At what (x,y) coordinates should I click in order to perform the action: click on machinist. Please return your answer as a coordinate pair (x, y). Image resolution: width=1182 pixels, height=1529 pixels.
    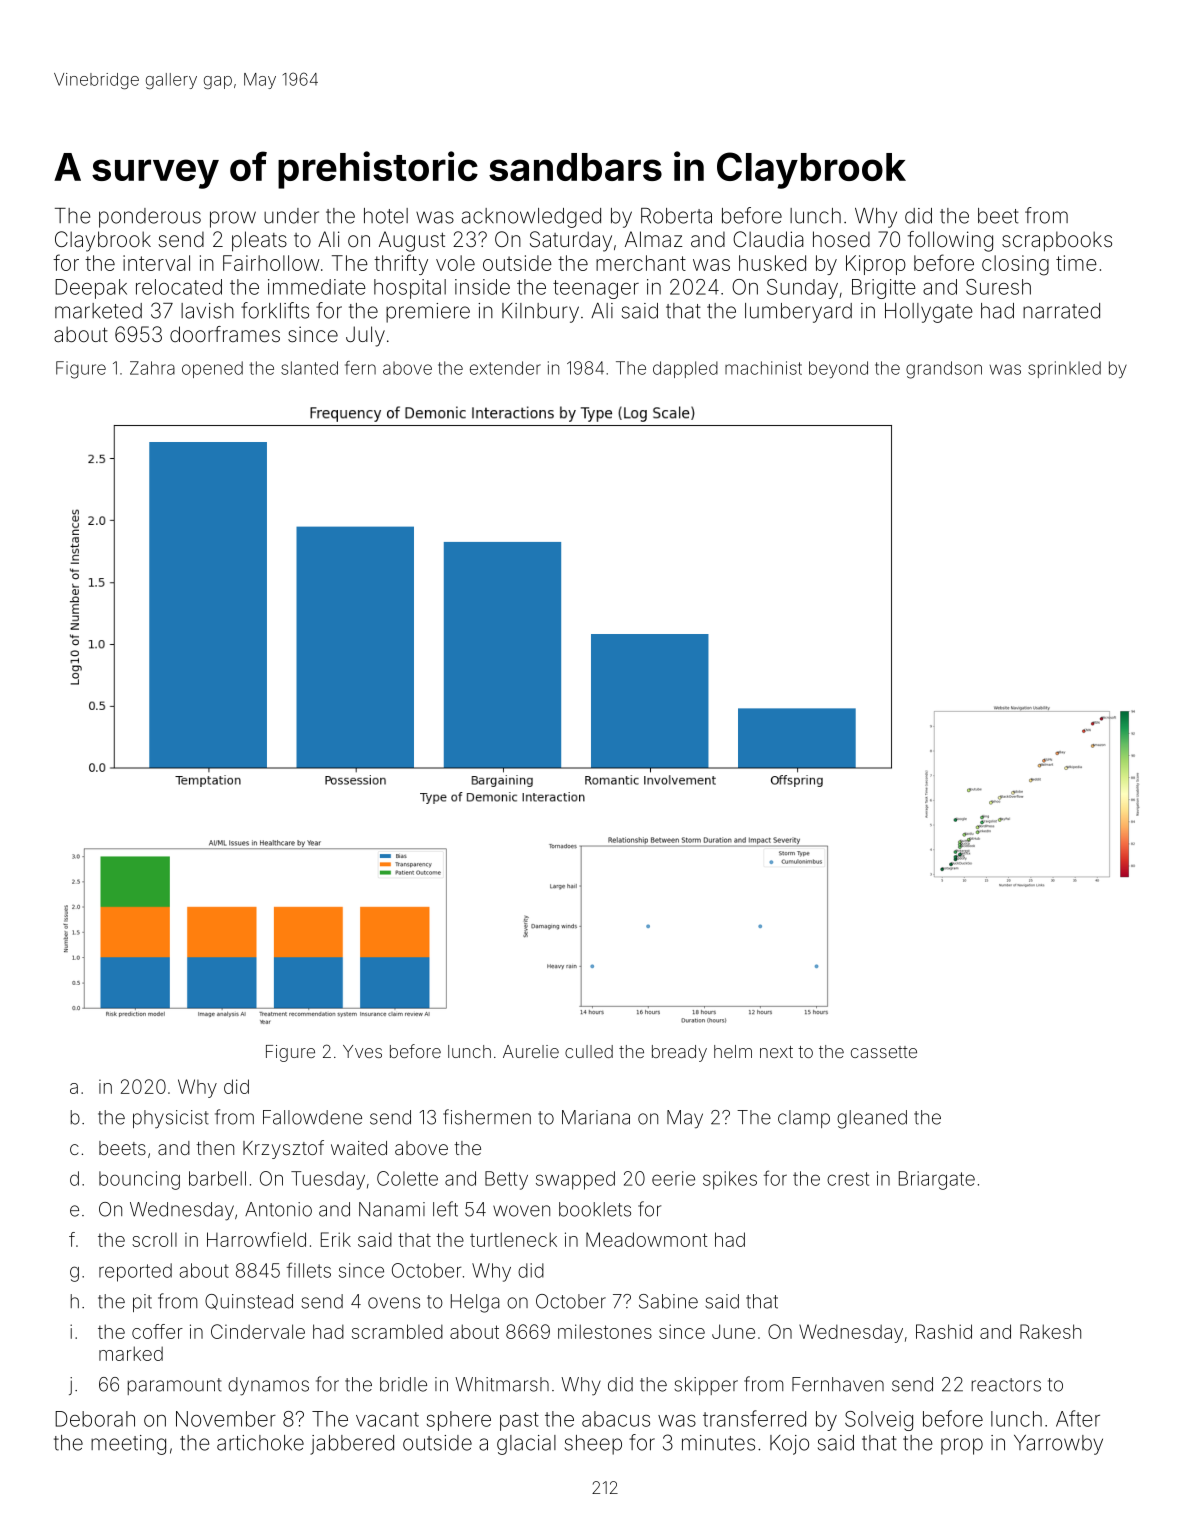
    Looking at the image, I should click on (763, 368).
